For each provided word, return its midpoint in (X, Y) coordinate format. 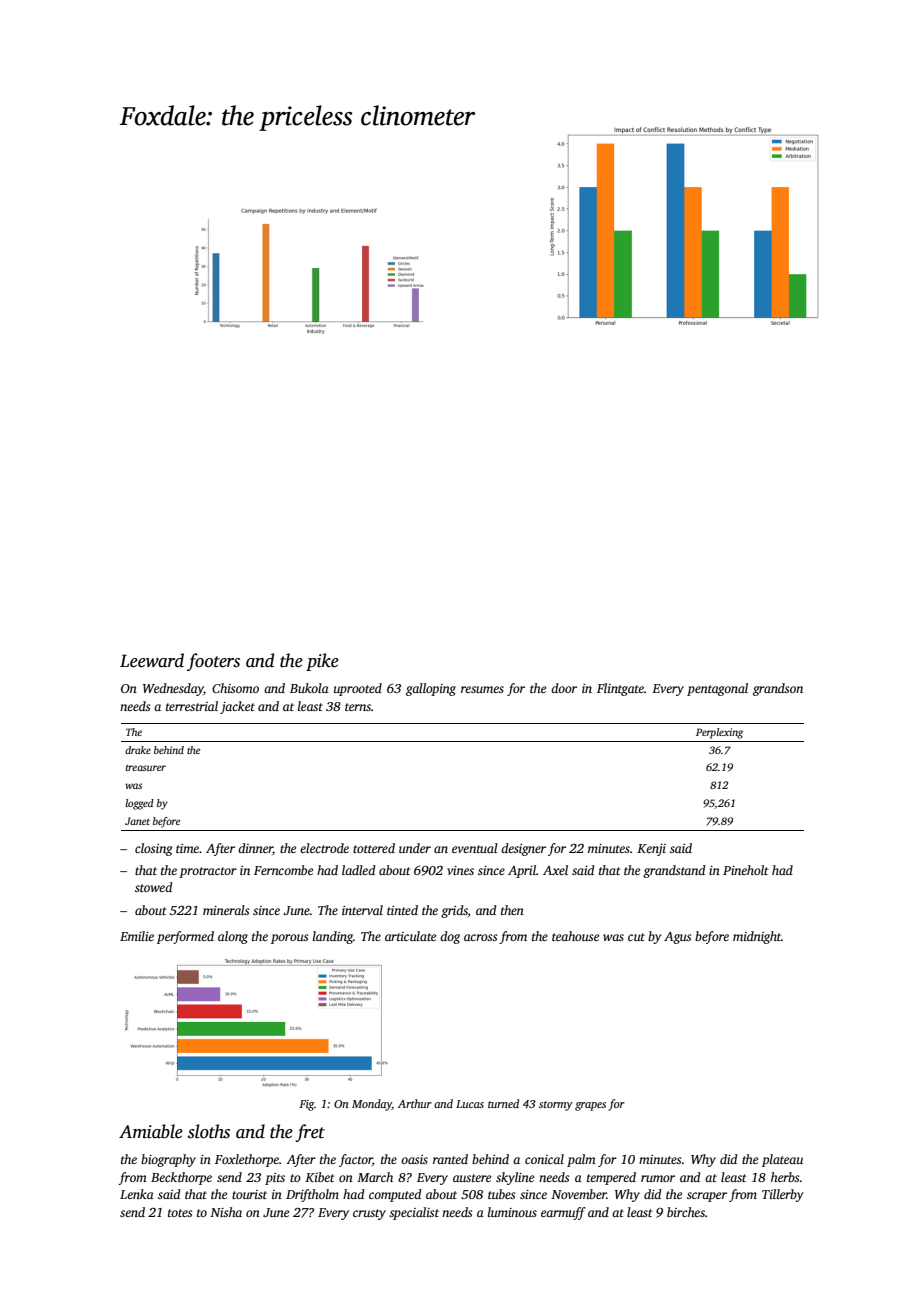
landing (333, 937)
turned (503, 1103)
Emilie (137, 936)
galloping (431, 689)
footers (213, 662)
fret (310, 1133)
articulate (410, 936)
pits (275, 1179)
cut (636, 937)
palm (581, 1160)
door (564, 688)
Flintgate (620, 689)
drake (138, 750)
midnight (757, 937)
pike (322, 662)
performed (185, 937)
